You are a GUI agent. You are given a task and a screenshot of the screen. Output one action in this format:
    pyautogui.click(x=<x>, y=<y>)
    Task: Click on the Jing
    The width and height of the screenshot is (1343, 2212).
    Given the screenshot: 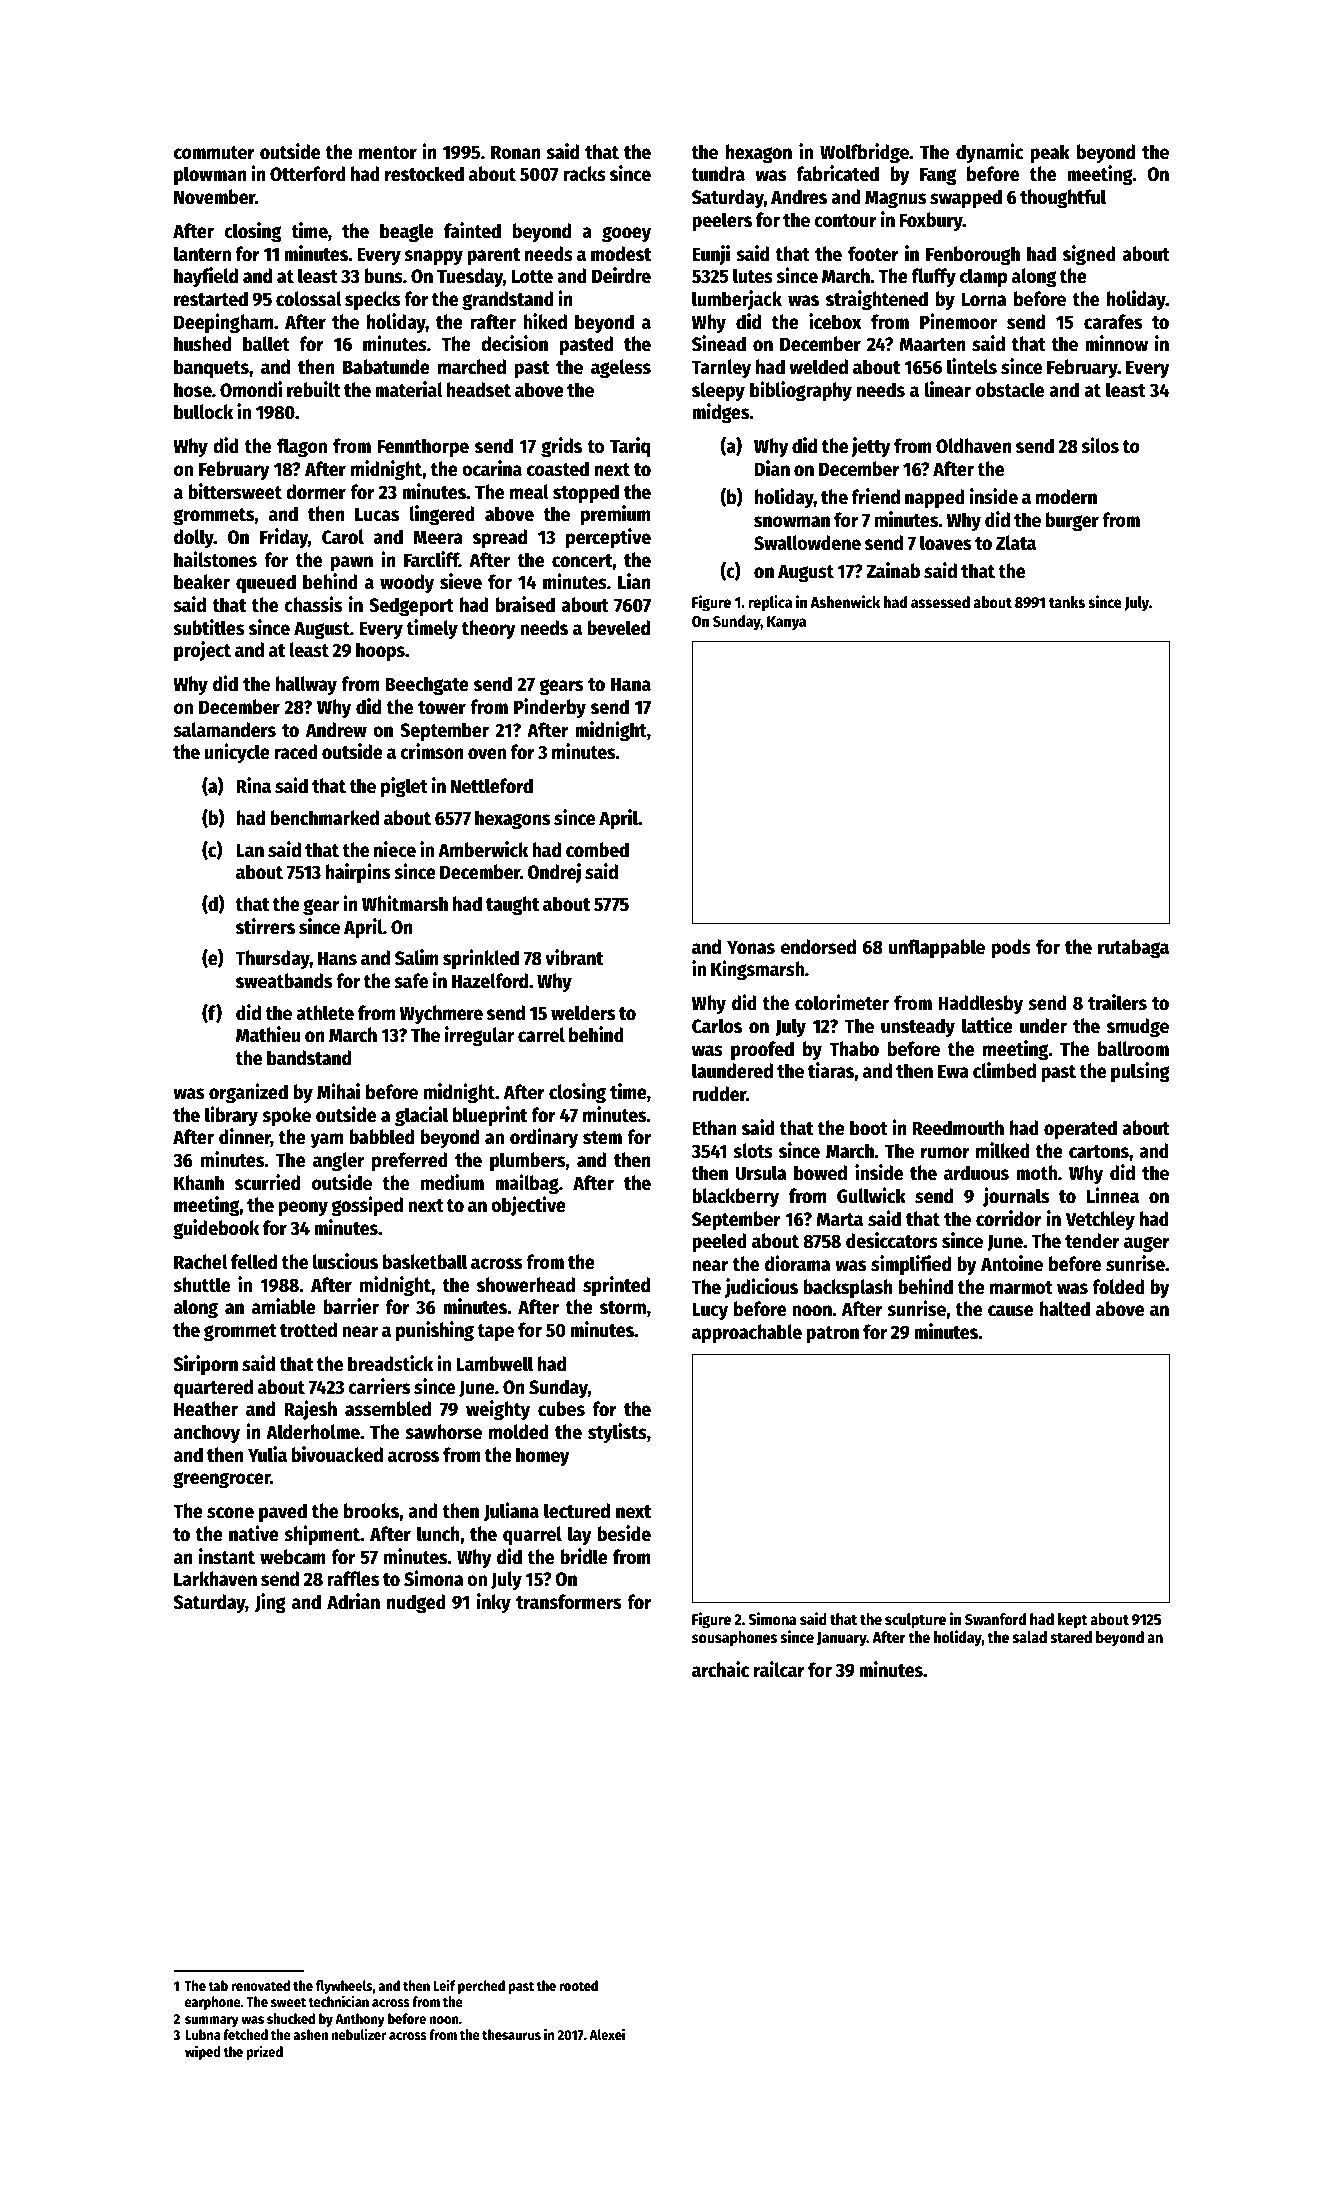 What is the action you would take?
    pyautogui.click(x=270, y=1603)
